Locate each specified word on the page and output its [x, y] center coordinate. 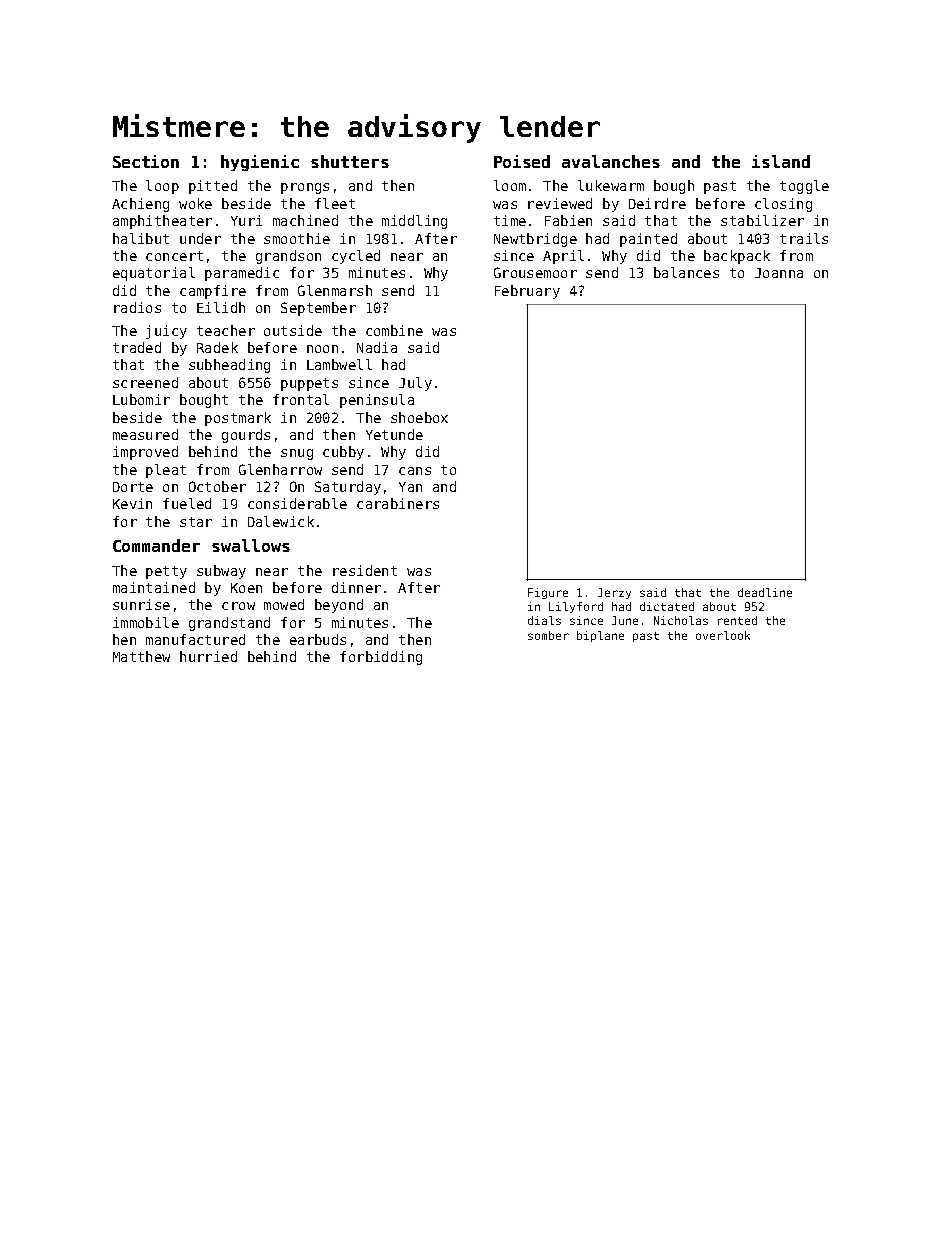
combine [394, 330]
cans [415, 471]
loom [510, 185]
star [196, 522]
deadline [765, 592]
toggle [804, 187]
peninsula [377, 401]
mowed [284, 604]
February [527, 292]
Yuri [246, 220]
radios [137, 307]
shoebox [419, 417]
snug [297, 454]
